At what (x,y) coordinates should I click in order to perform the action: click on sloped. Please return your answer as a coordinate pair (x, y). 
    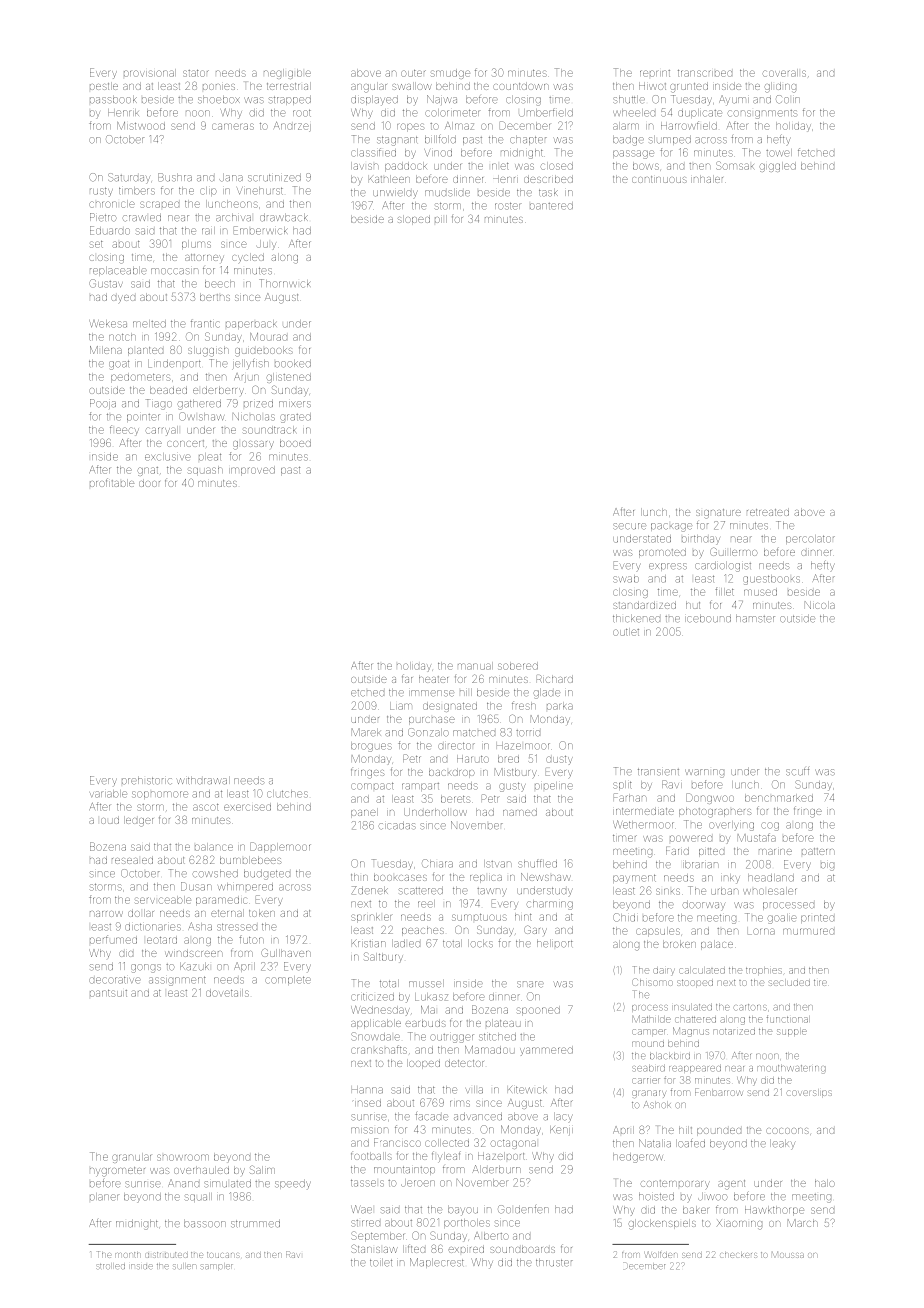
    Looking at the image, I should click on (414, 220).
